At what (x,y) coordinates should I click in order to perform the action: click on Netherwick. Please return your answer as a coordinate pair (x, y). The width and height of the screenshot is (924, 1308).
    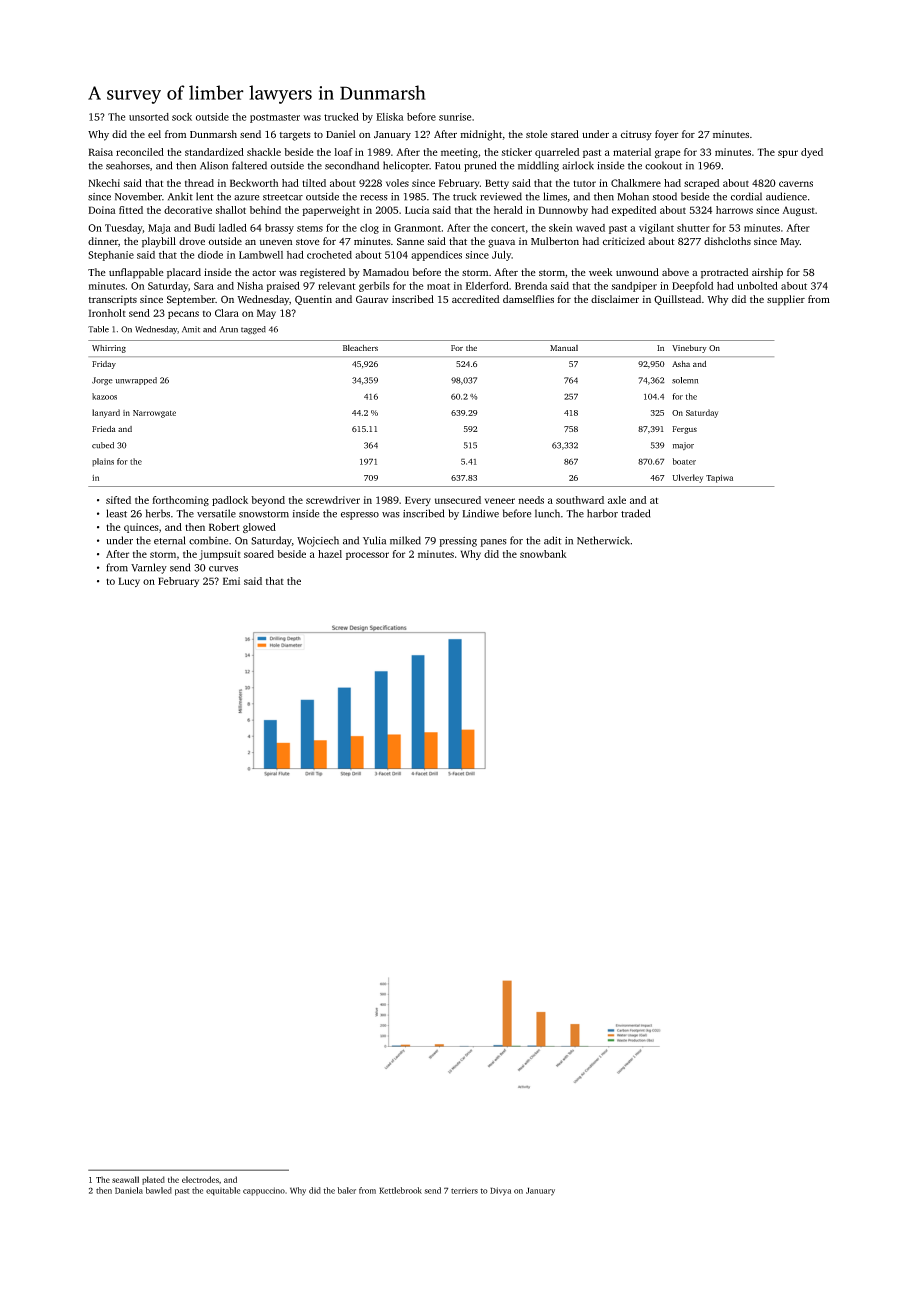
    Looking at the image, I should click on (603, 540).
